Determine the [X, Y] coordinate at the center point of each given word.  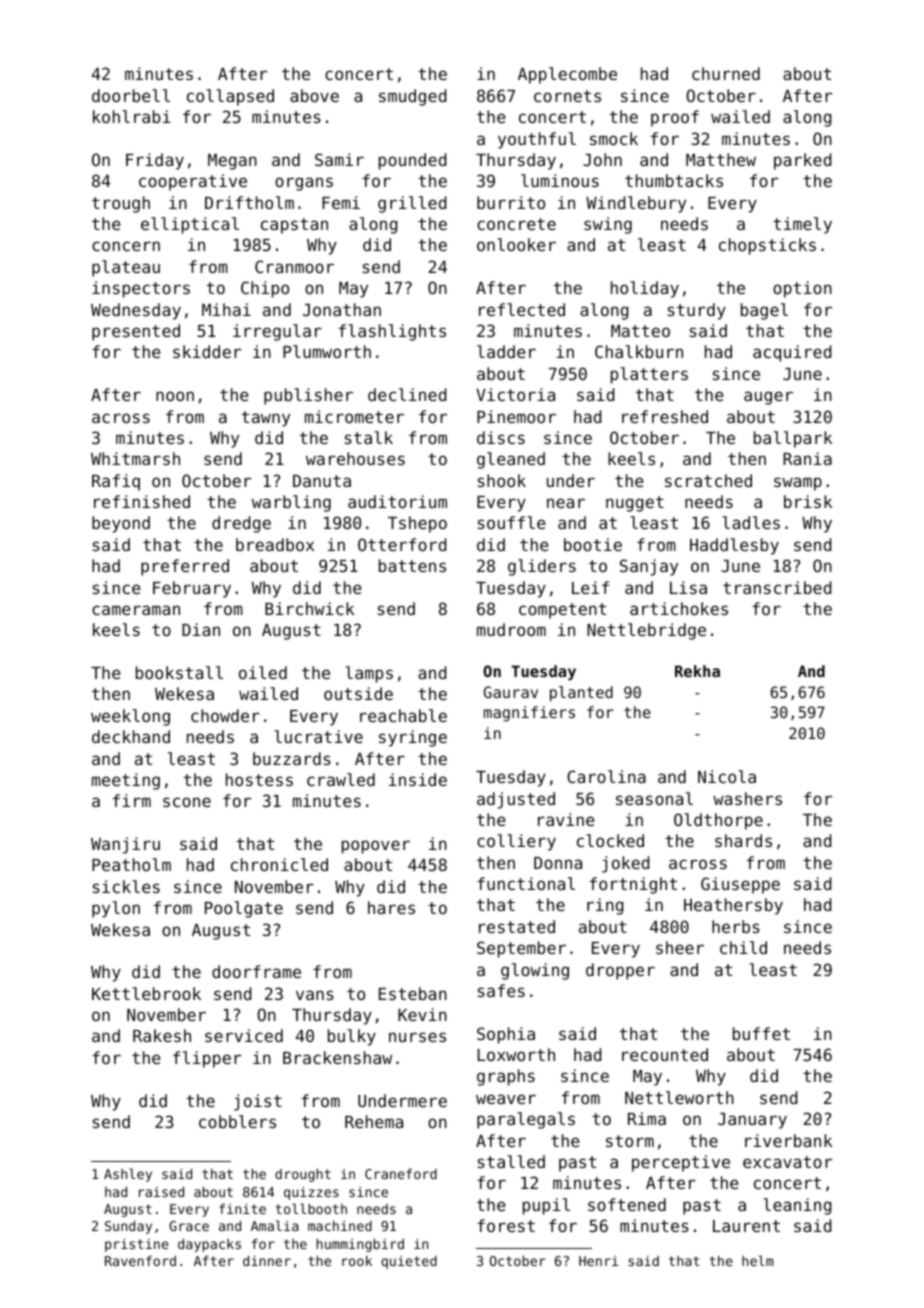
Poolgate [244, 909]
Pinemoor [516, 416]
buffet [761, 1033]
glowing [535, 971]
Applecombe [567, 75]
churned [726, 73]
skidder [207, 351]
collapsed [230, 97]
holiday [645, 289]
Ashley [128, 1175]
